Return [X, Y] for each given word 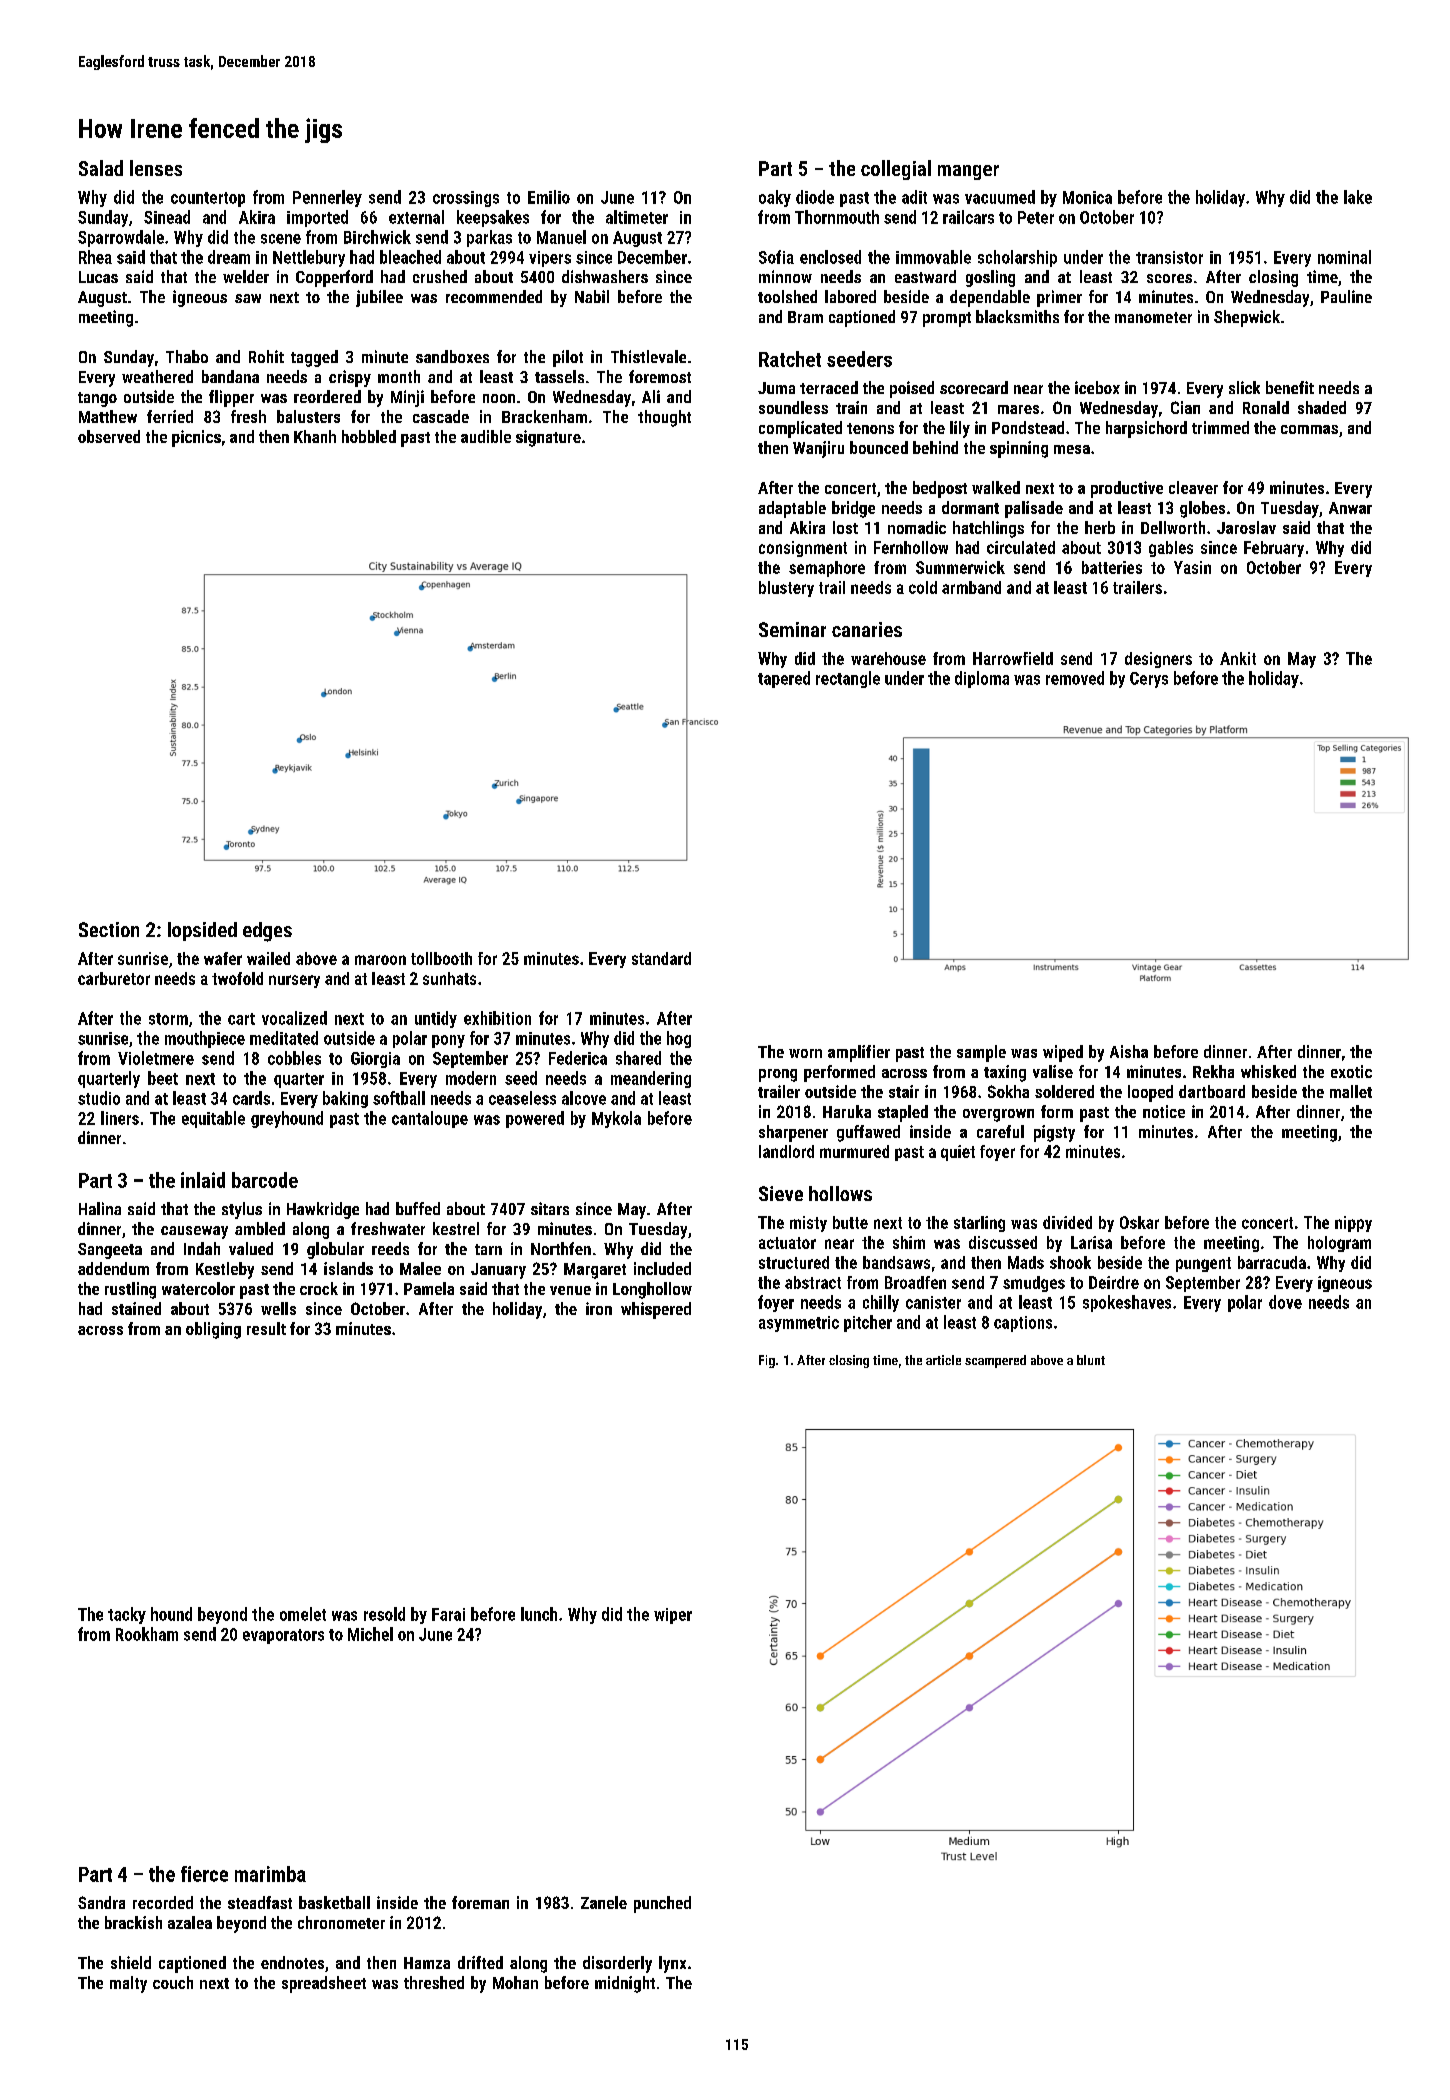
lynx [672, 1964]
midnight [625, 1984]
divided [1067, 1222]
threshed [434, 1982]
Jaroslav [1246, 527]
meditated [284, 1038]
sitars [550, 1208]
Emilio [549, 197]
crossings [466, 199]
